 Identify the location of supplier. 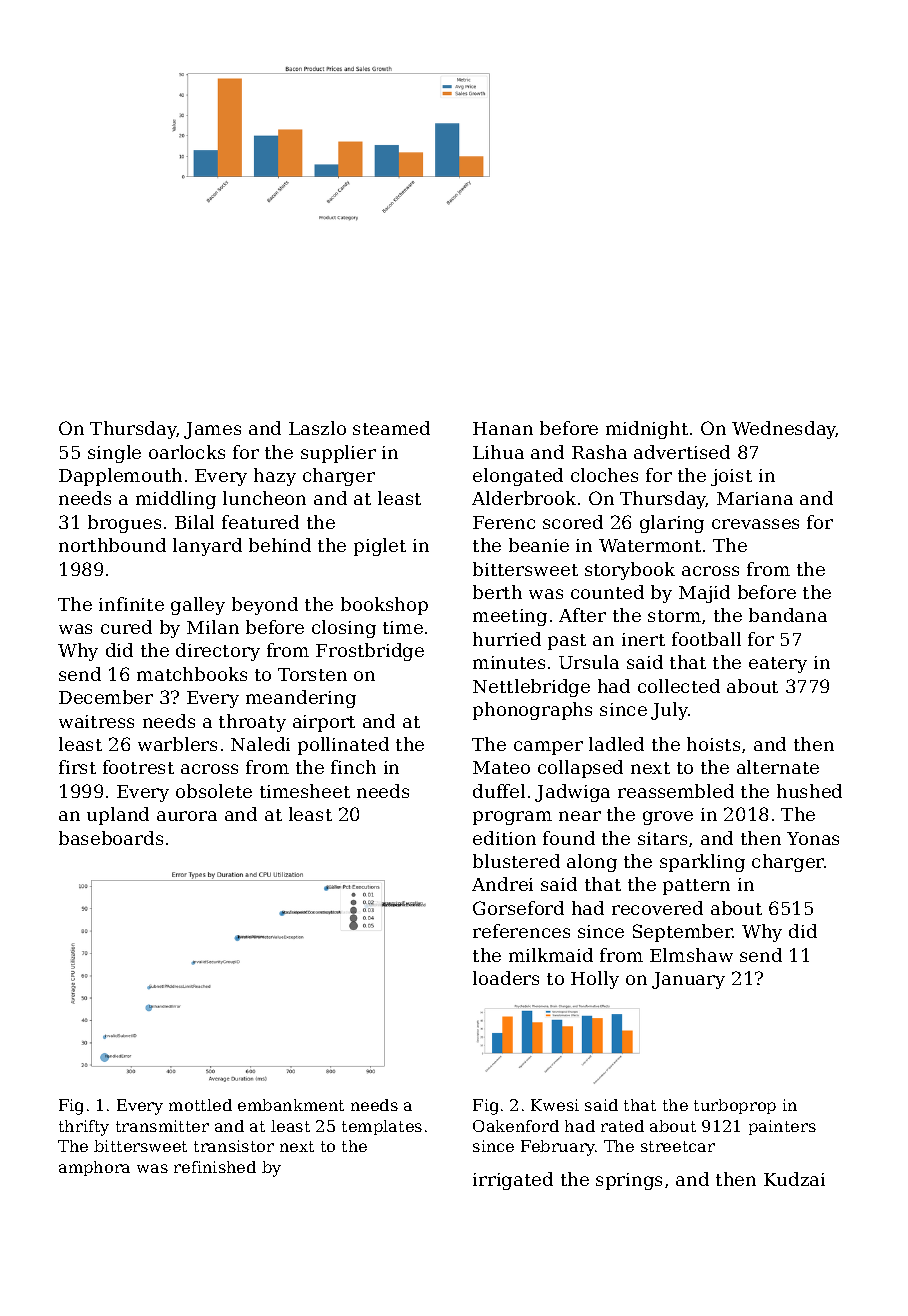
(338, 454).
